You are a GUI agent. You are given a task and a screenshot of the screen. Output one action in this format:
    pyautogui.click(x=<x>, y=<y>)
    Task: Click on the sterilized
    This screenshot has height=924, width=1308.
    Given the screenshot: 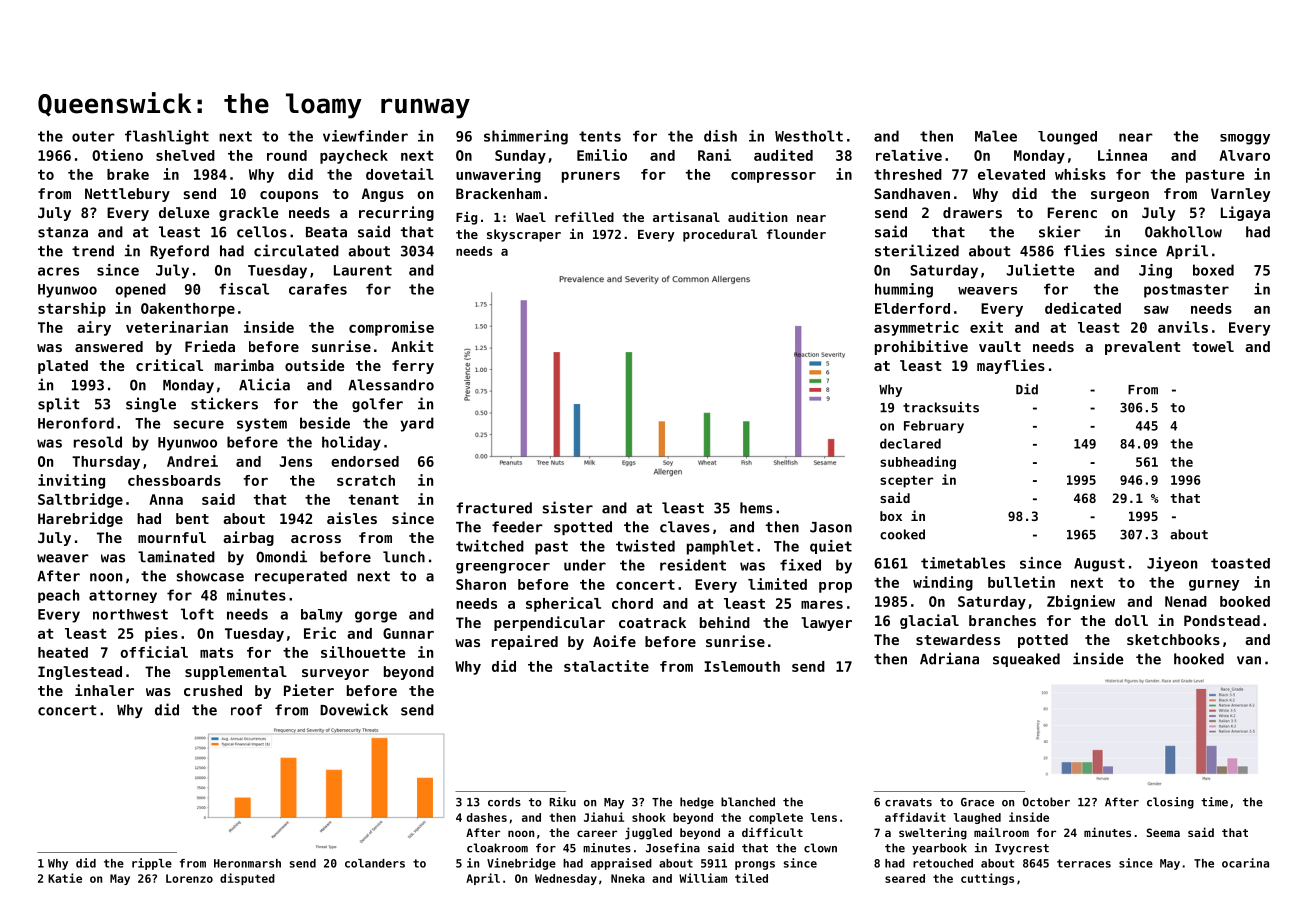 What is the action you would take?
    pyautogui.click(x=917, y=250)
